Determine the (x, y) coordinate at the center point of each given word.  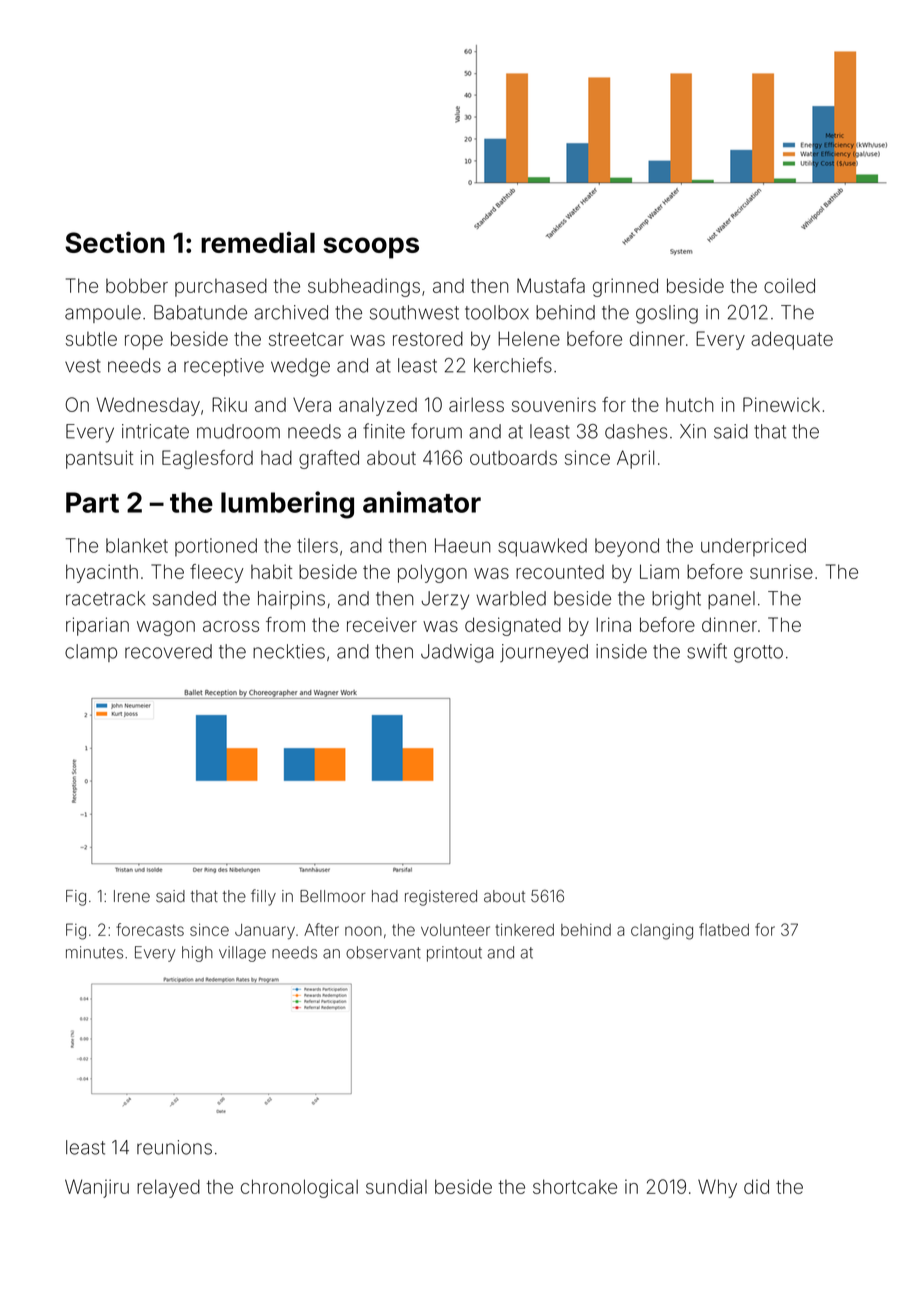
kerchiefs (513, 365)
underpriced (753, 547)
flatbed (724, 929)
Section (115, 242)
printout (454, 954)
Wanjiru (97, 1188)
